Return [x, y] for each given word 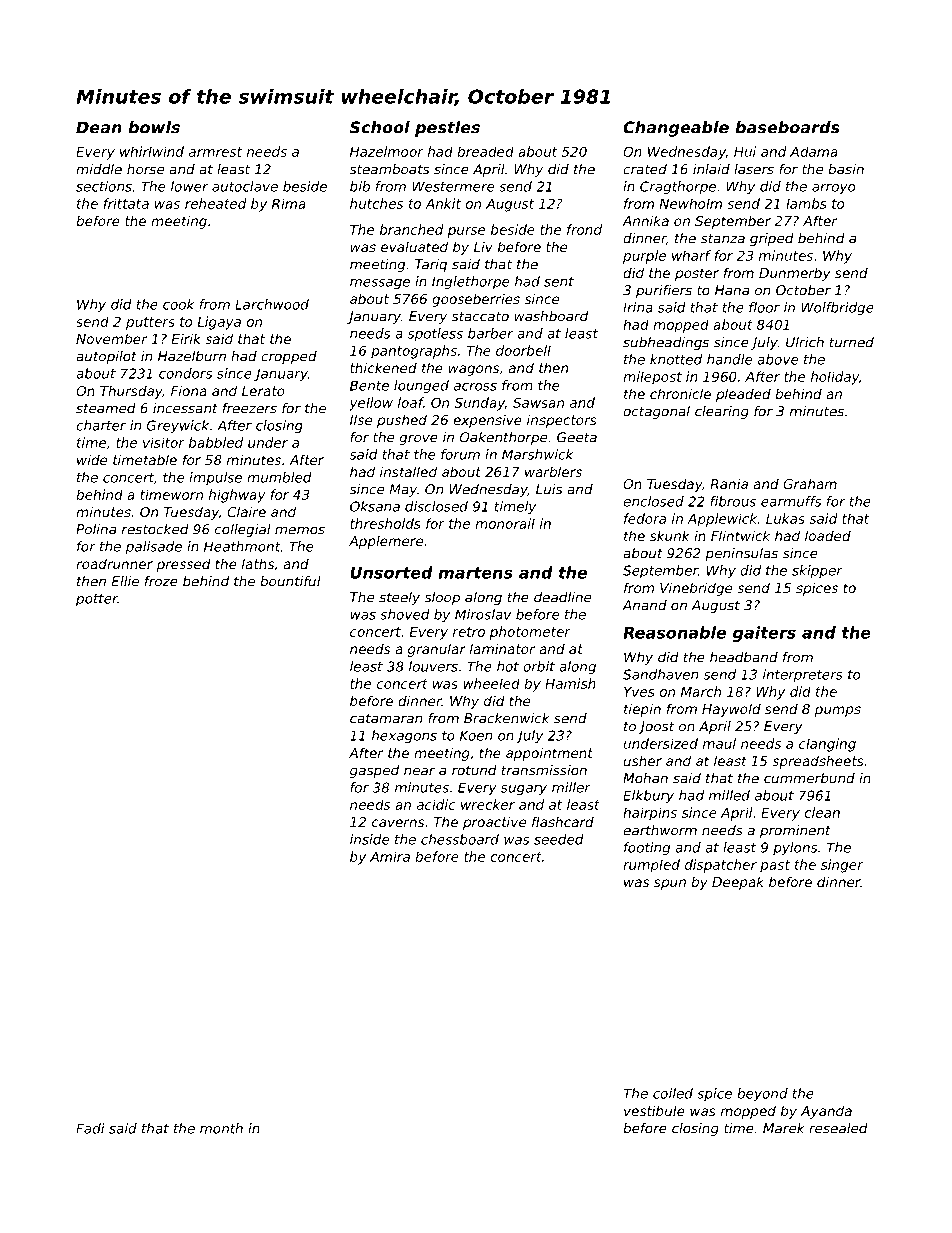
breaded [485, 151]
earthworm [660, 830]
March [701, 691]
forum [460, 454]
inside [369, 839]
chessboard [460, 839]
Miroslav [483, 614]
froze [161, 581]
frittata [126, 203]
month [221, 1128]
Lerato [263, 391]
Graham [810, 483]
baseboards [787, 127]
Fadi [90, 1128]
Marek [783, 1128]
